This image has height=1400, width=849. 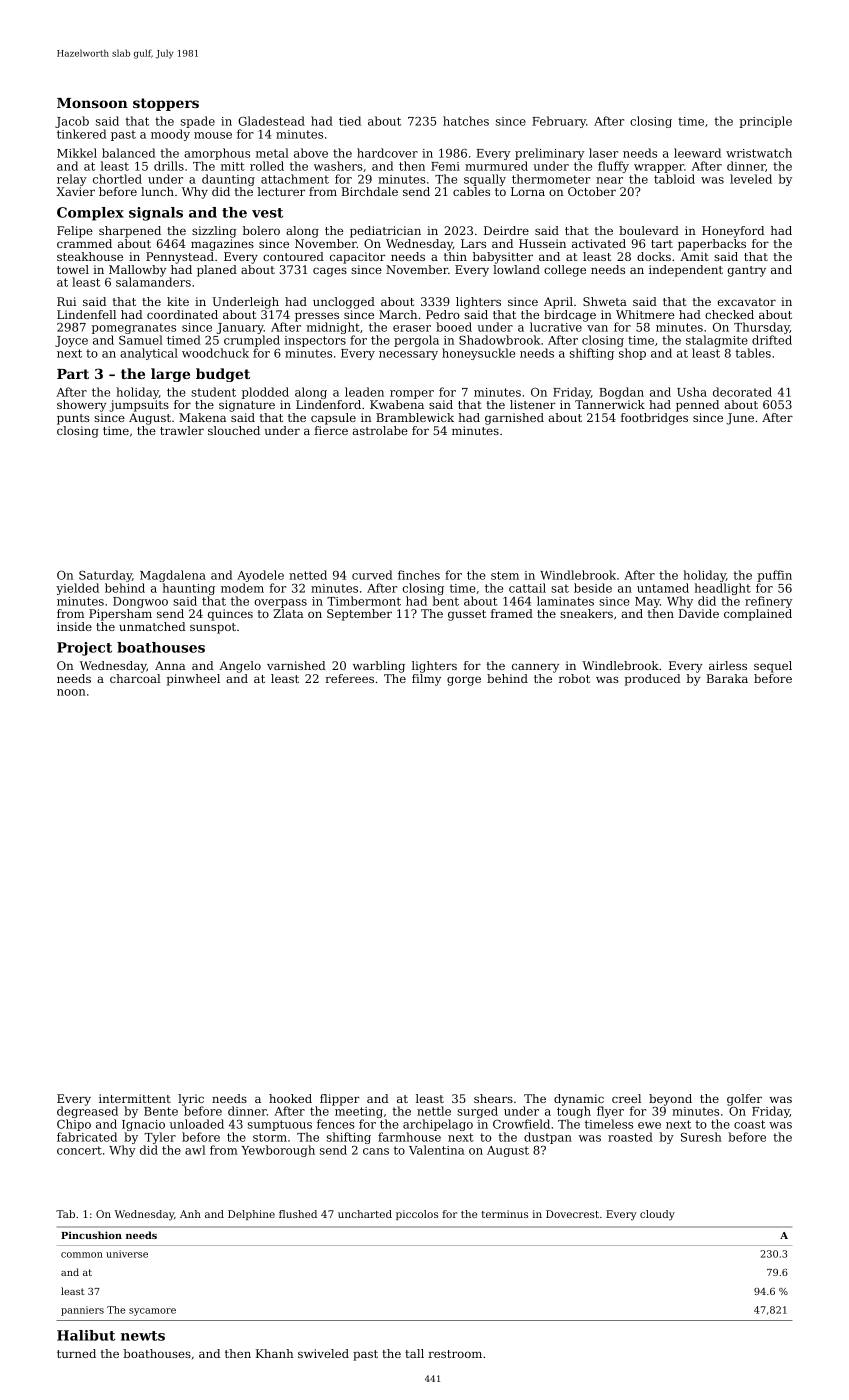 What do you see at coordinates (323, 1353) in the image?
I see `swiveled` at bounding box center [323, 1353].
